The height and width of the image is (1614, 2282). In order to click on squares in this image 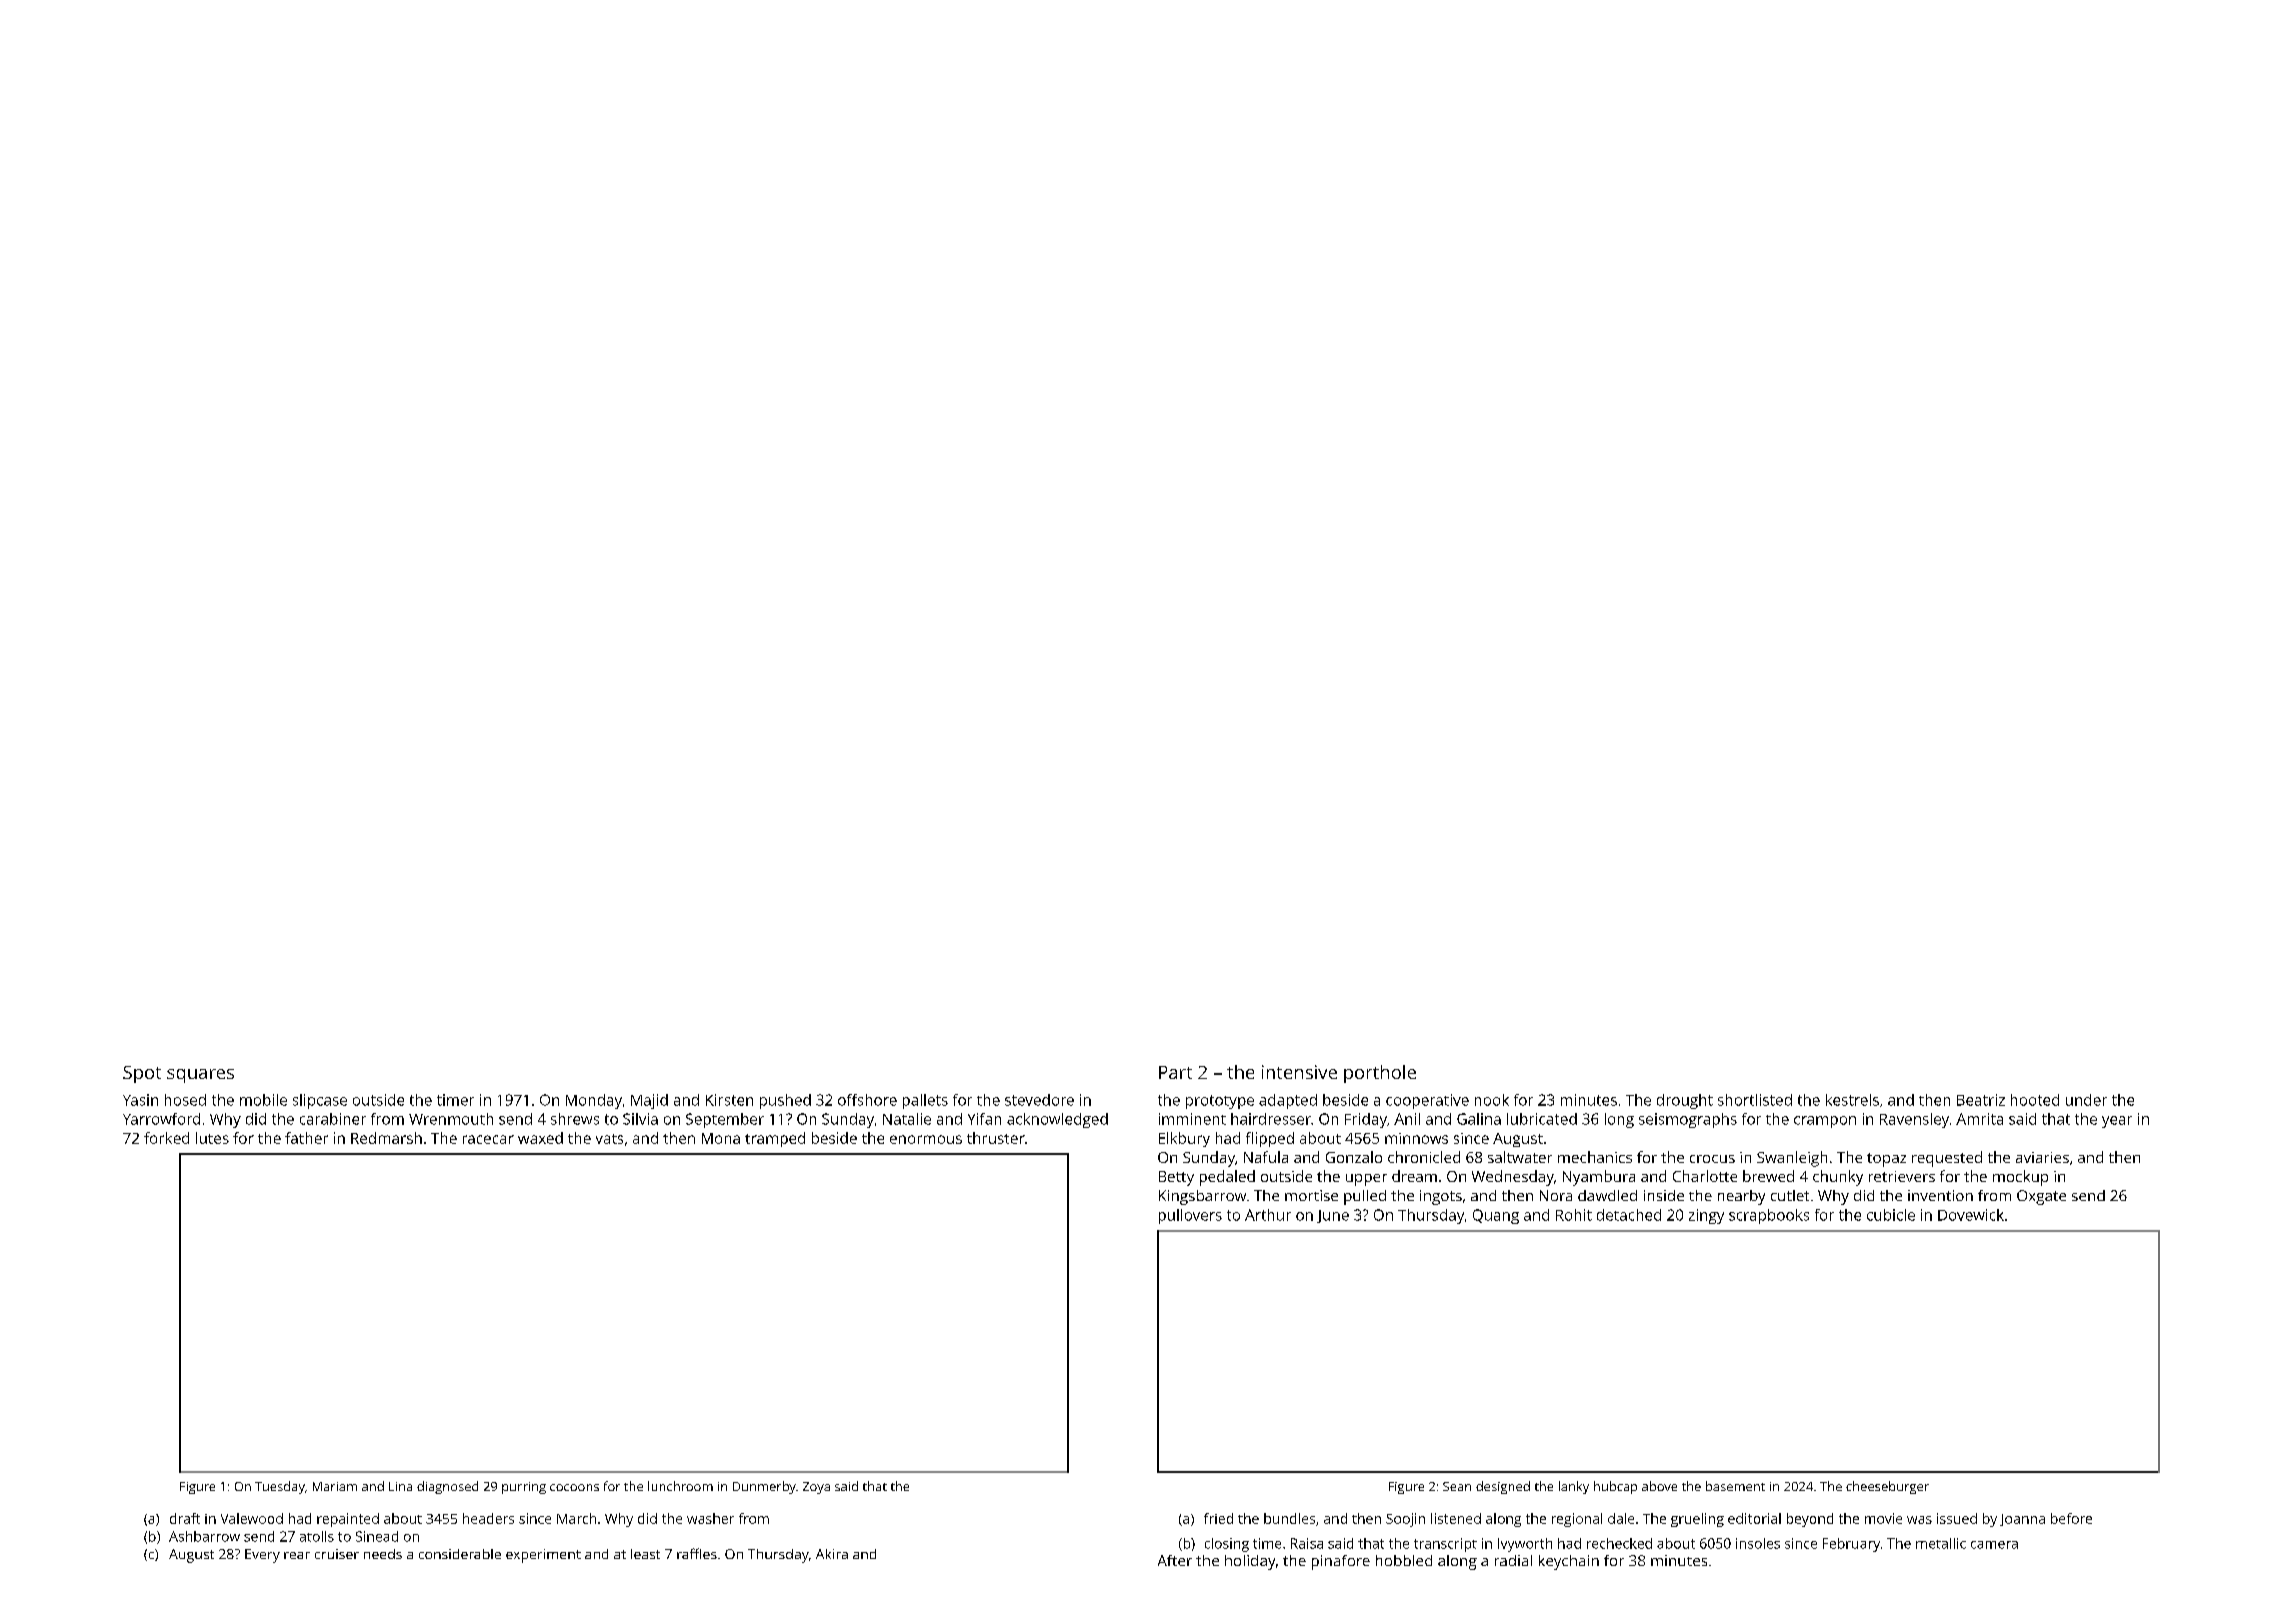, I will do `click(200, 1076)`.
